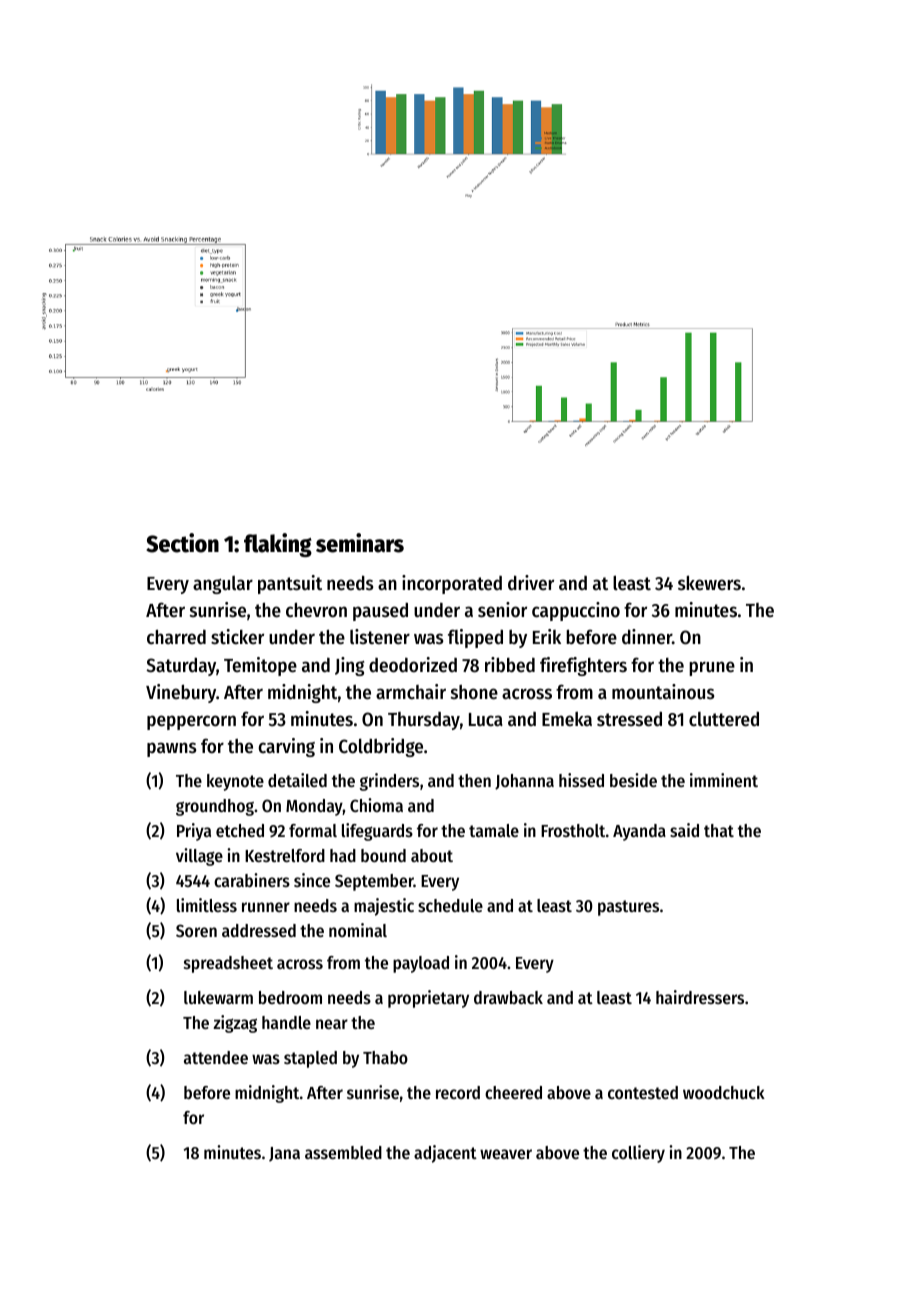 The height and width of the image is (1314, 924). What do you see at coordinates (278, 545) in the image?
I see `flaking` at bounding box center [278, 545].
